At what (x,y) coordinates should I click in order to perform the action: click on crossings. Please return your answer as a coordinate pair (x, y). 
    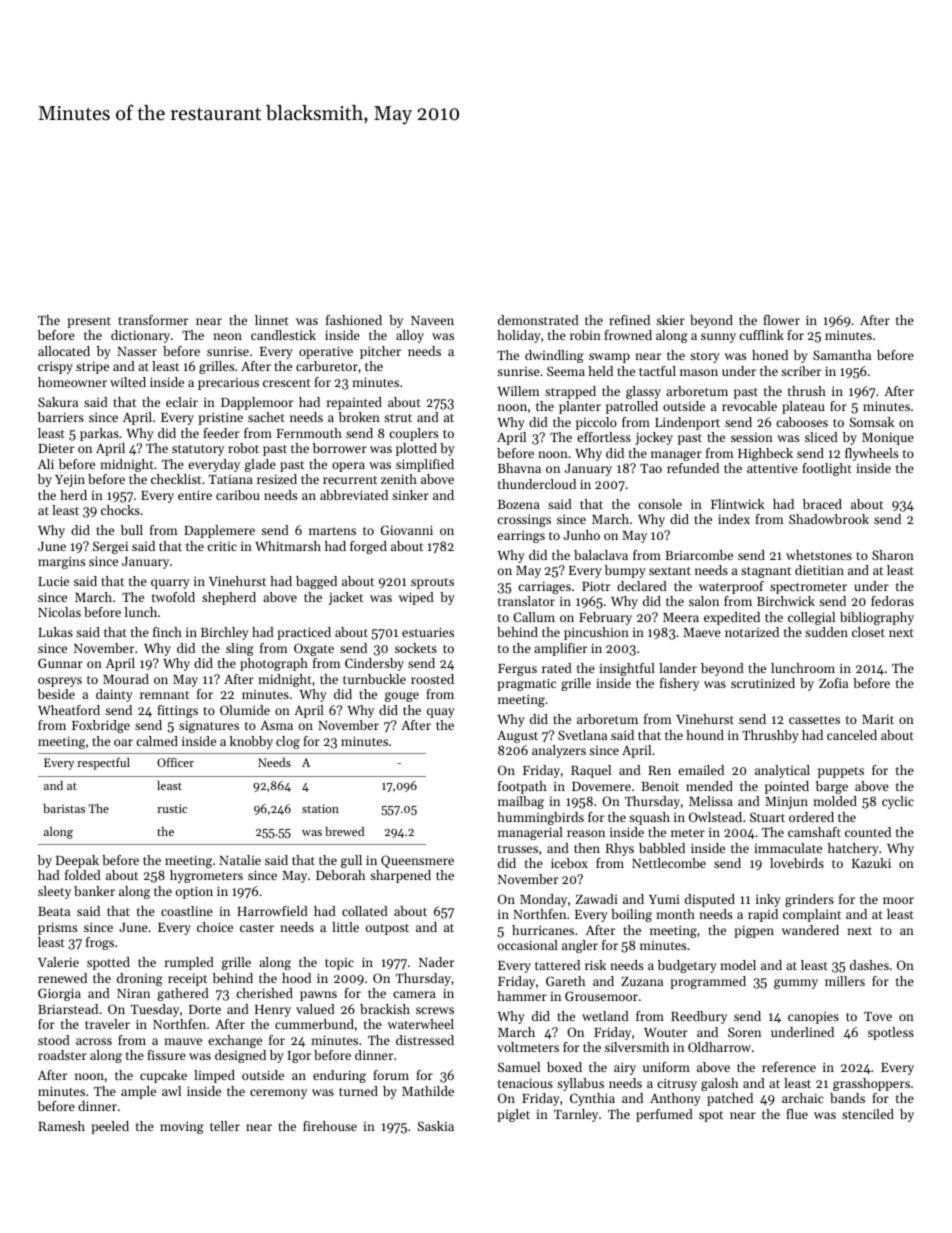
    Looking at the image, I should click on (524, 521).
